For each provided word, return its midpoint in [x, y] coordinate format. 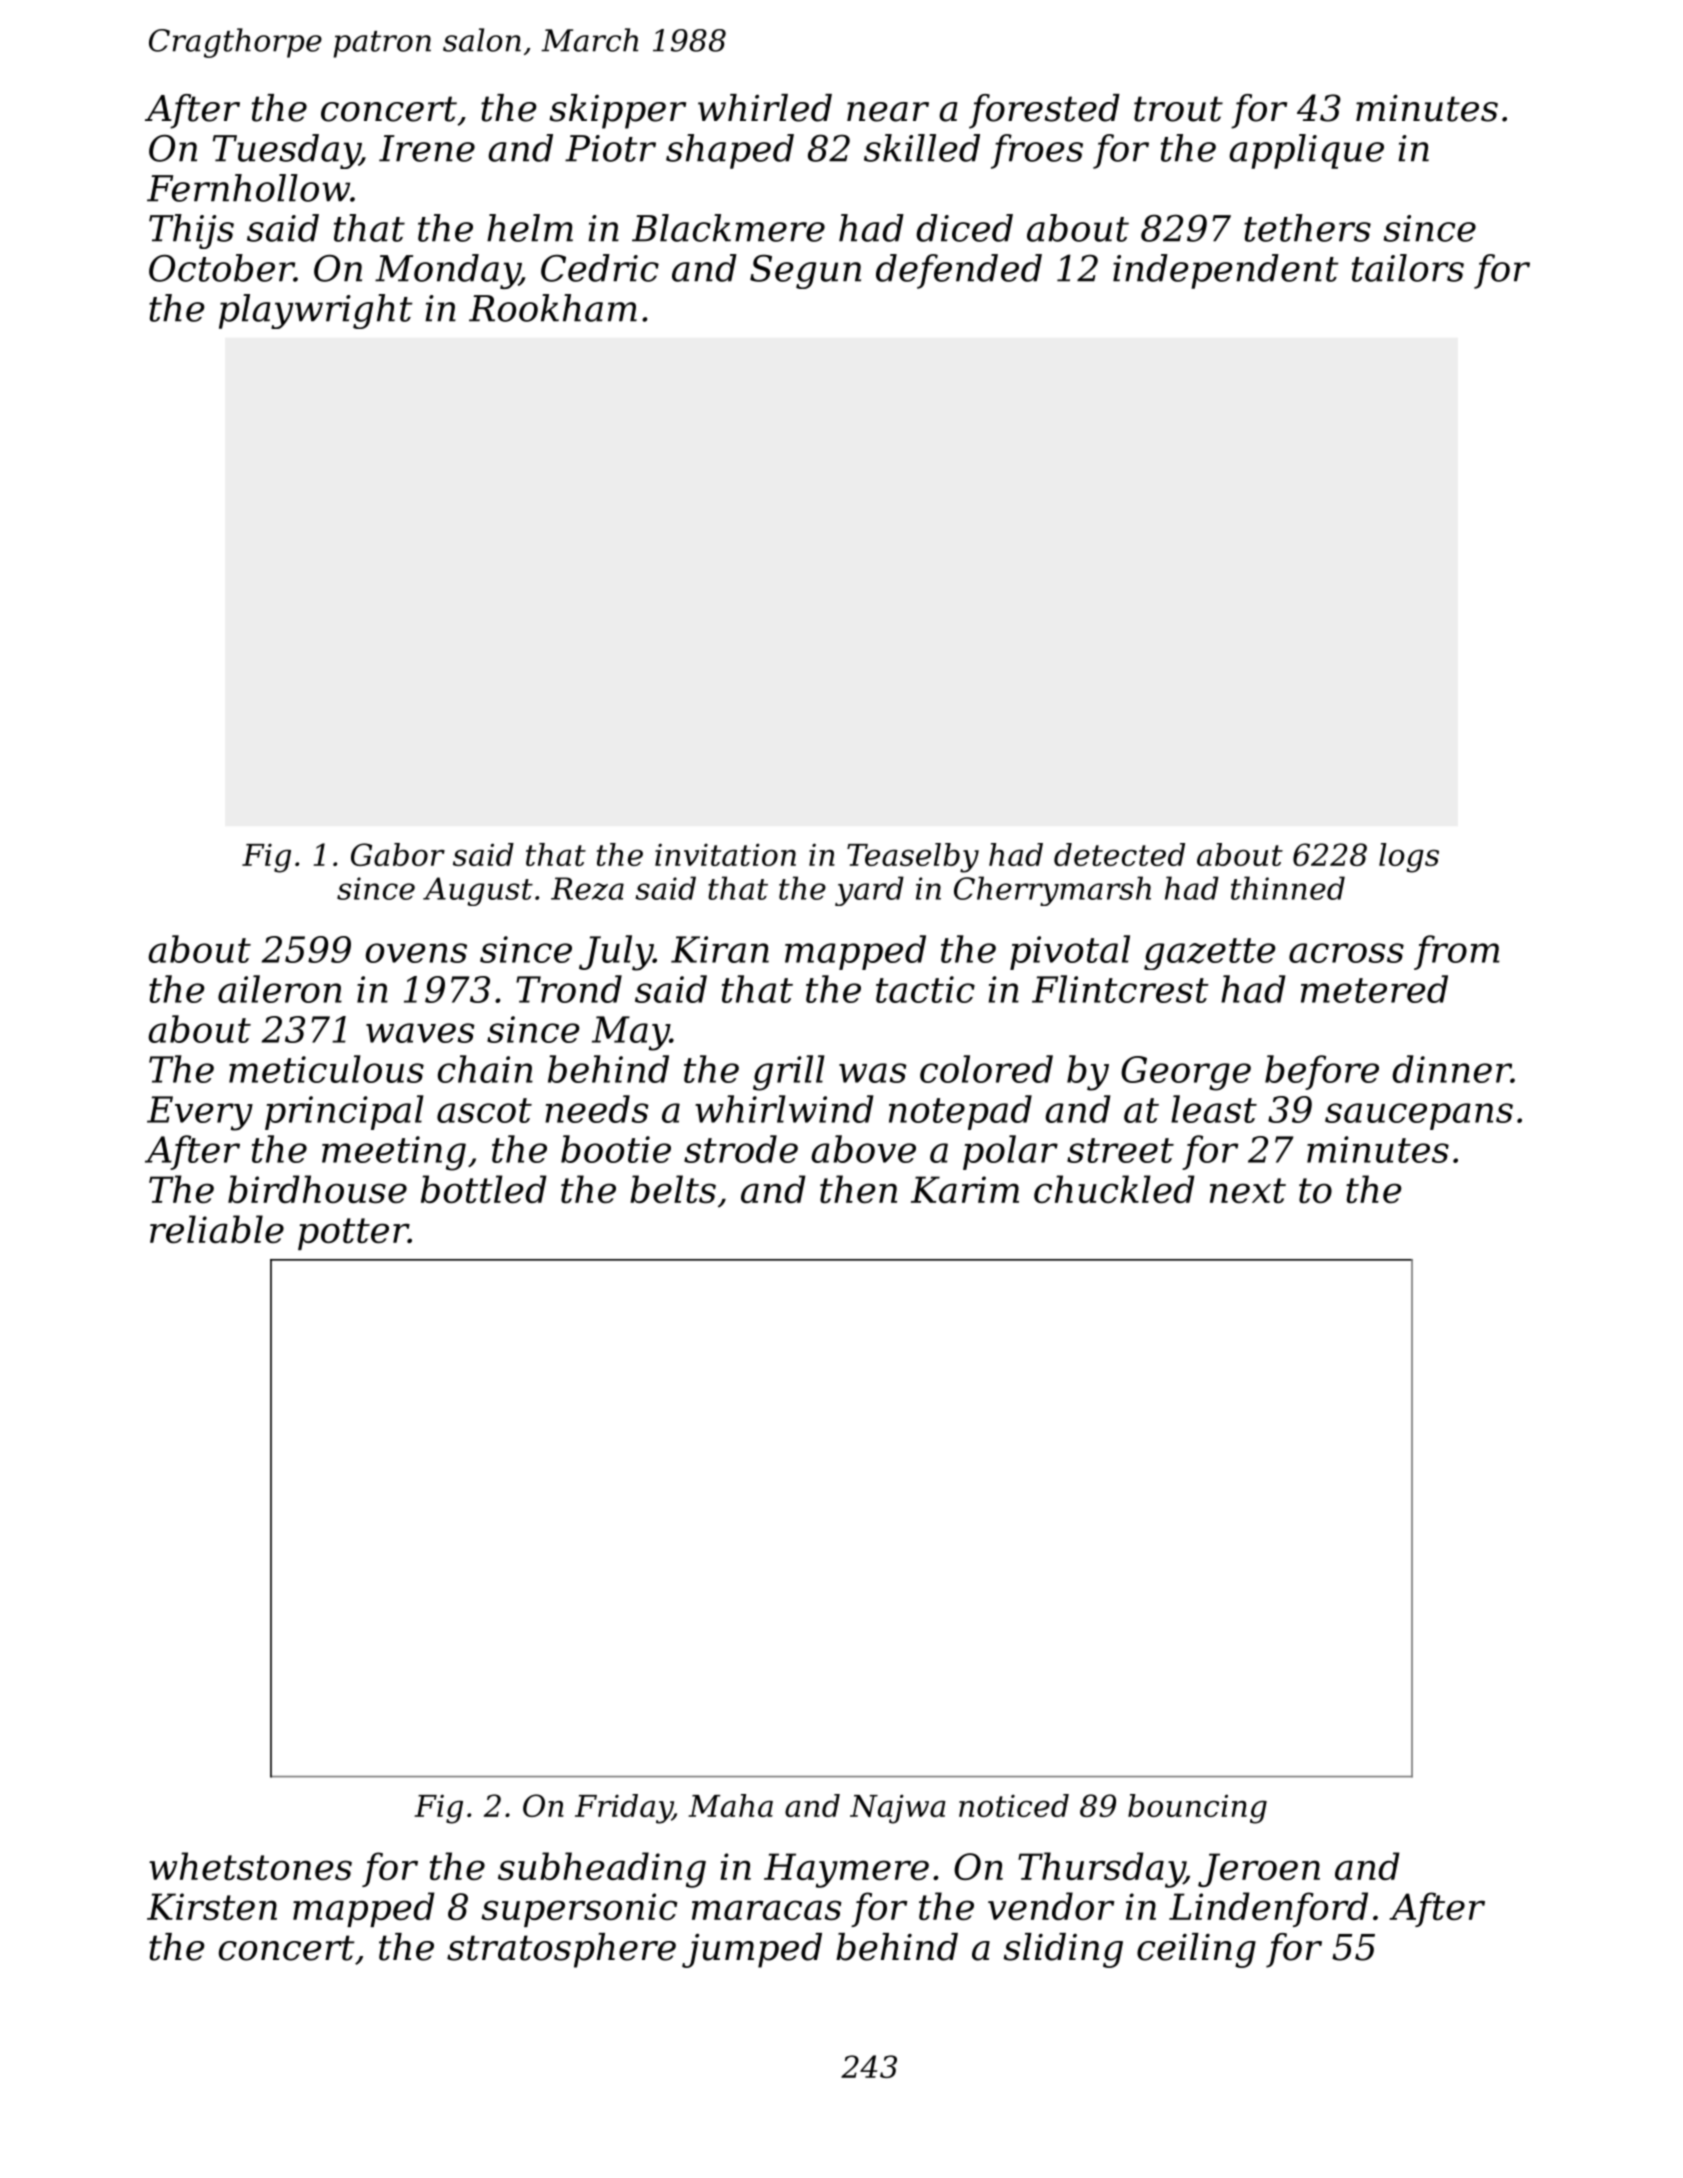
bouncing [1197, 1809]
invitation [725, 854]
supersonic [579, 1910]
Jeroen [1259, 1870]
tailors [1408, 268]
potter [353, 1234]
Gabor [398, 854]
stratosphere [561, 1950]
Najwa [898, 1809]
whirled [765, 108]
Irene [427, 148]
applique [1306, 151]
